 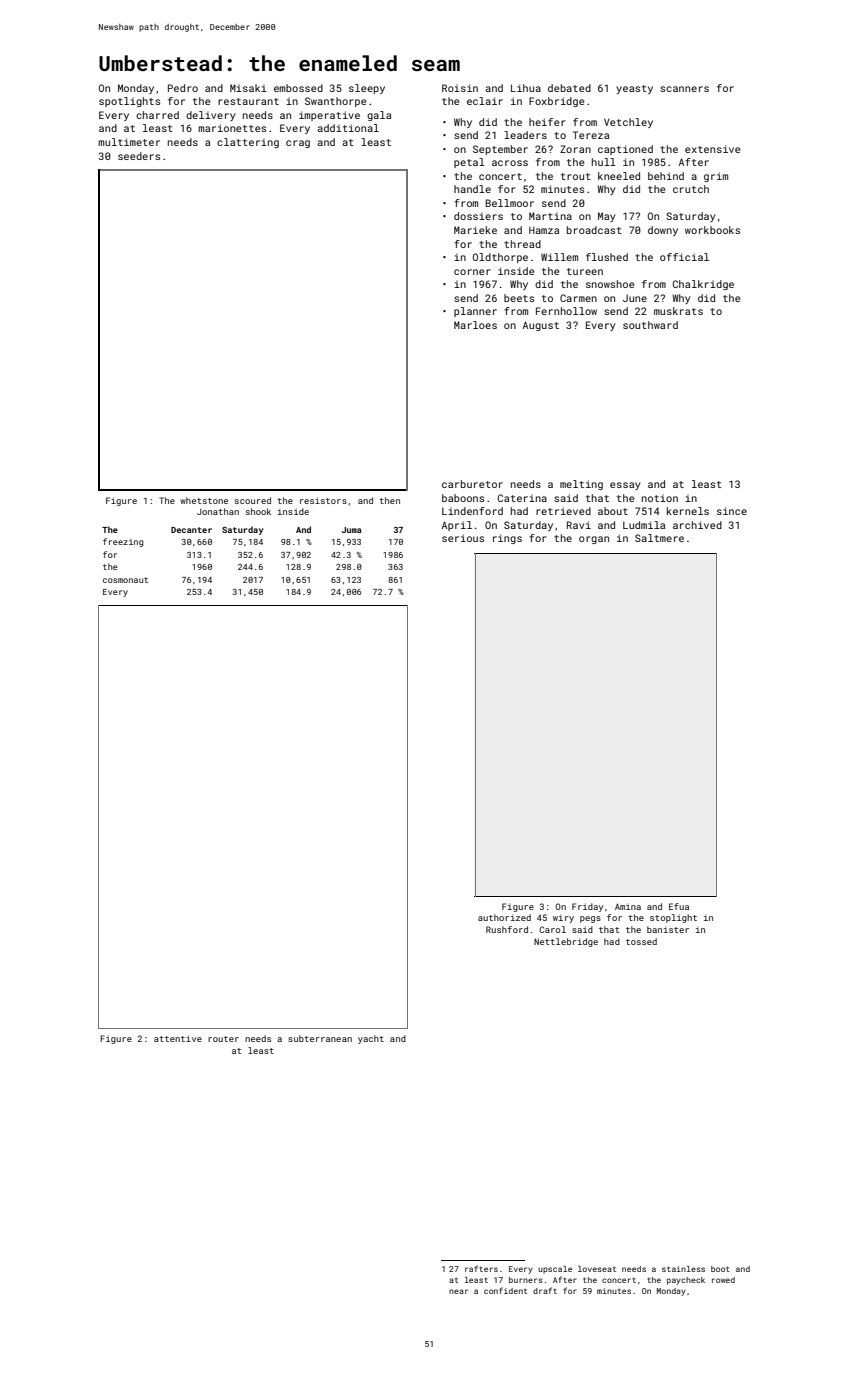 What do you see at coordinates (458, 1291) in the document?
I see `near` at bounding box center [458, 1291].
